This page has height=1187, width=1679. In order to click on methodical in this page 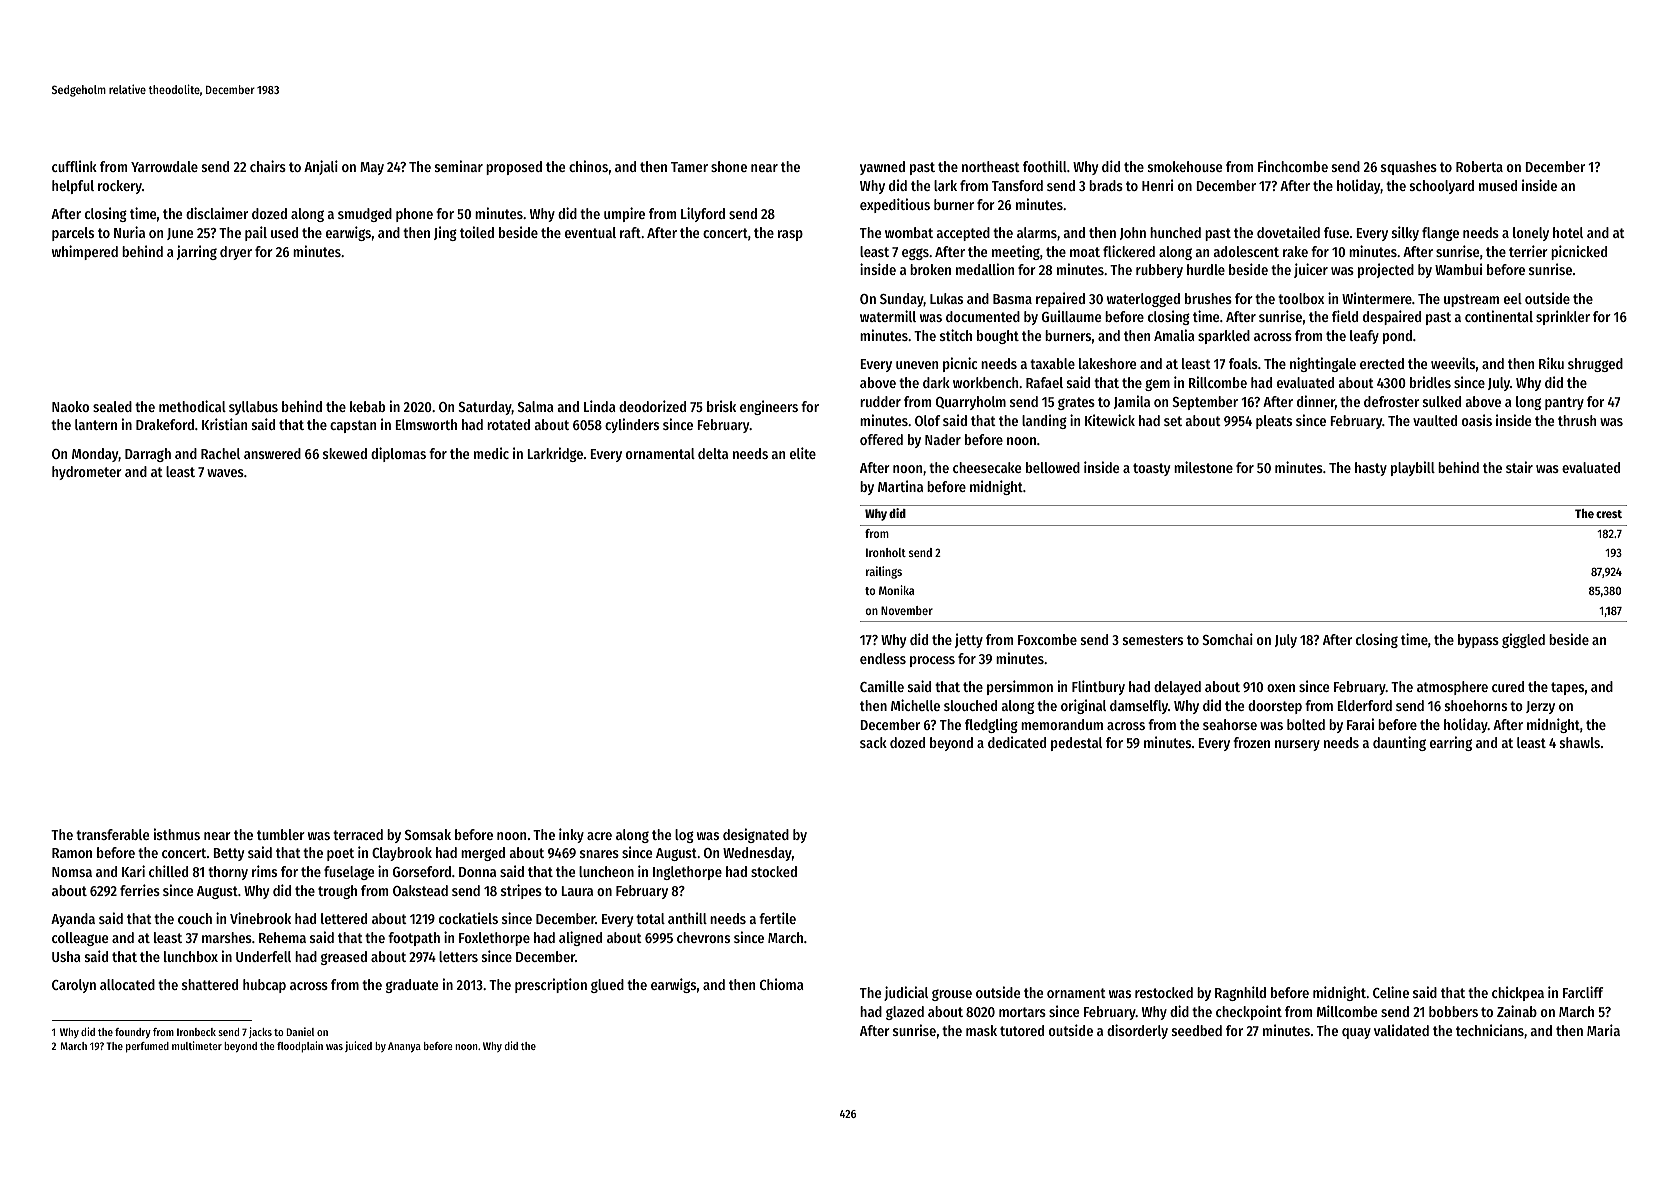, I will do `click(192, 406)`.
